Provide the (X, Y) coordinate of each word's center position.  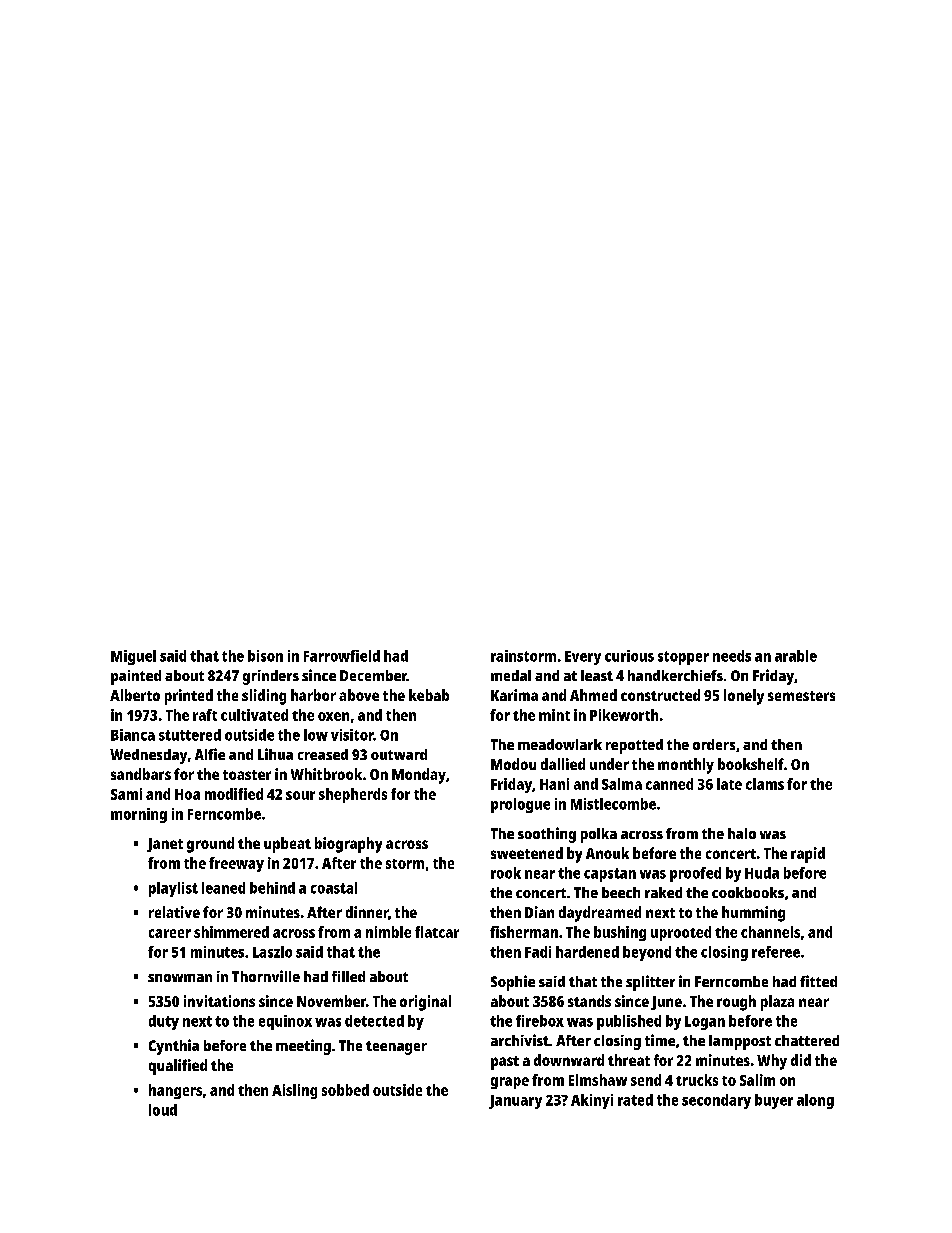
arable (796, 656)
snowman (180, 978)
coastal (334, 888)
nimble (388, 932)
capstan (610, 875)
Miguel (133, 657)
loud (163, 1110)
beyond (647, 953)
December (373, 675)
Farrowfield (342, 656)
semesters (801, 696)
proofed (695, 874)
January (515, 1102)
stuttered (190, 735)
